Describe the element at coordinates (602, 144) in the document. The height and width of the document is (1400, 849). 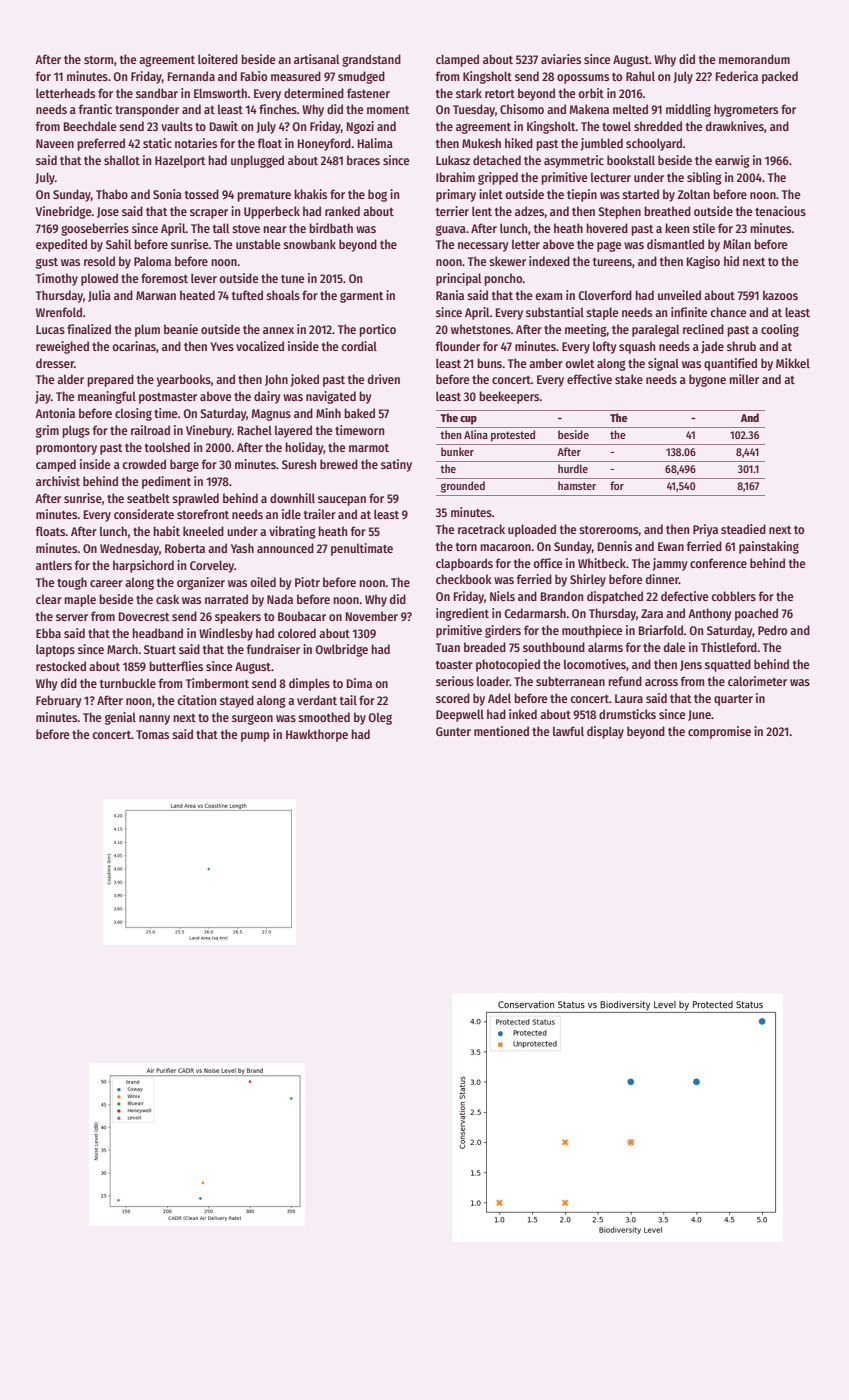
I see `jumbled` at that location.
